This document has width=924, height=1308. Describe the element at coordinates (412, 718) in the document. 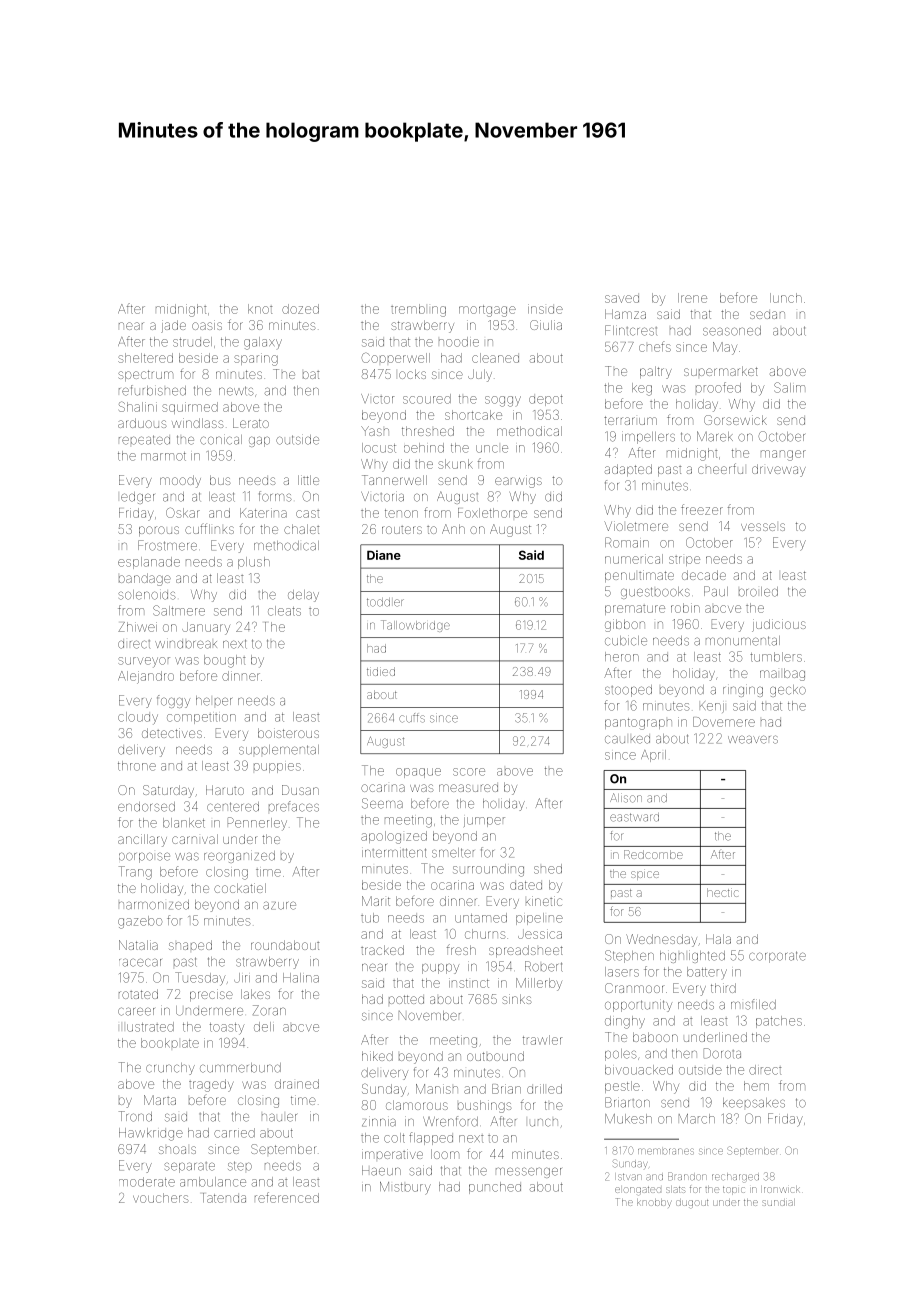

I see `cuffs` at that location.
